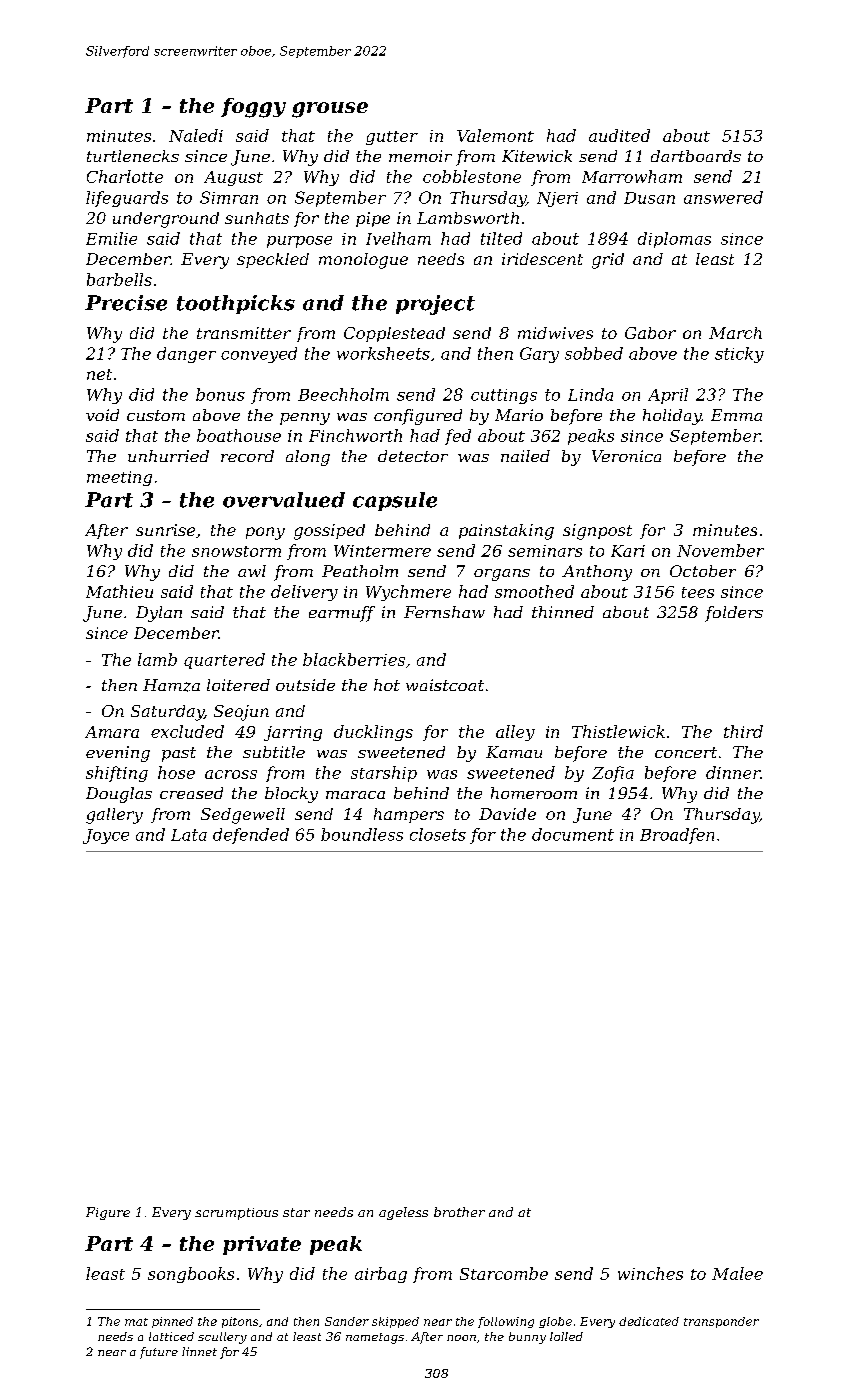 This screenshot has width=849, height=1400. Describe the element at coordinates (236, 1214) in the screenshot. I see `scrumptious` at that location.
